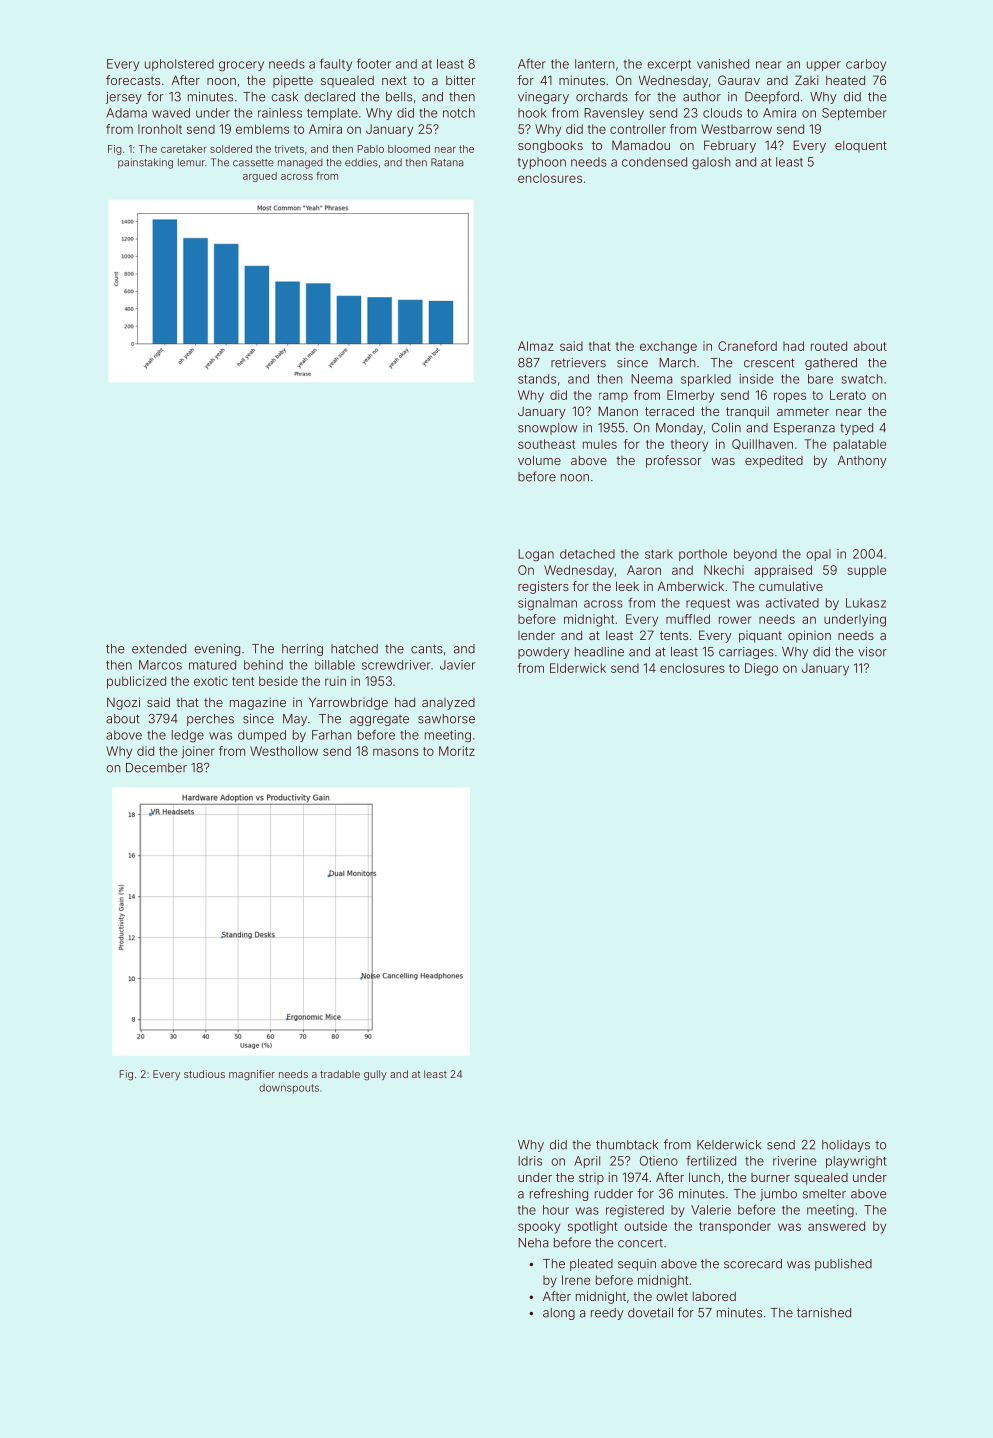 This screenshot has height=1438, width=993. I want to click on magnifier, so click(252, 1075).
